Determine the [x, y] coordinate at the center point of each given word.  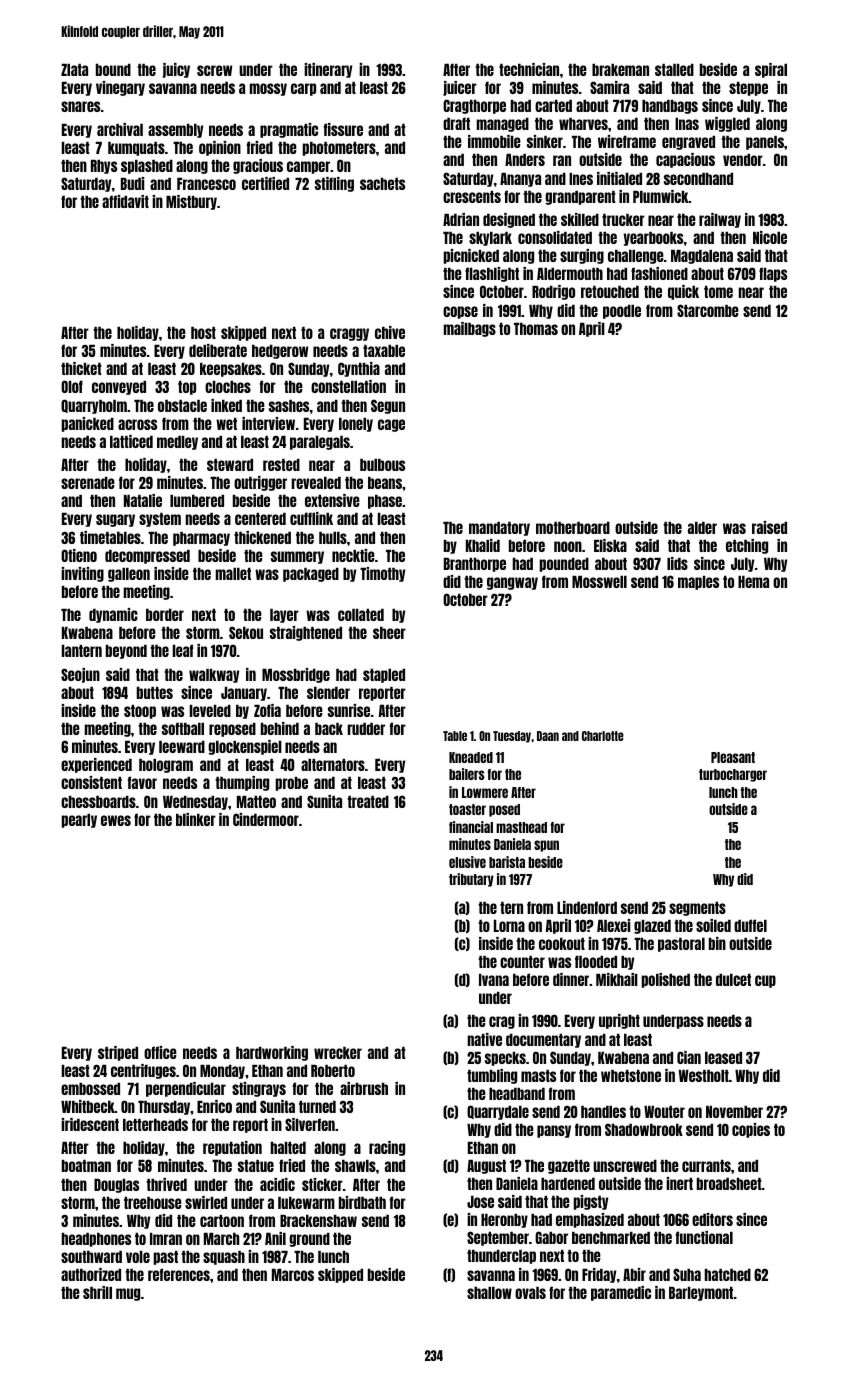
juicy [176, 70]
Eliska [610, 545]
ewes [116, 820]
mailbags [470, 329]
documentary [543, 1041]
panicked [88, 424]
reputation [232, 1148]
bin [717, 943]
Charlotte [603, 736]
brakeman [620, 70]
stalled [674, 70]
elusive [467, 862]
